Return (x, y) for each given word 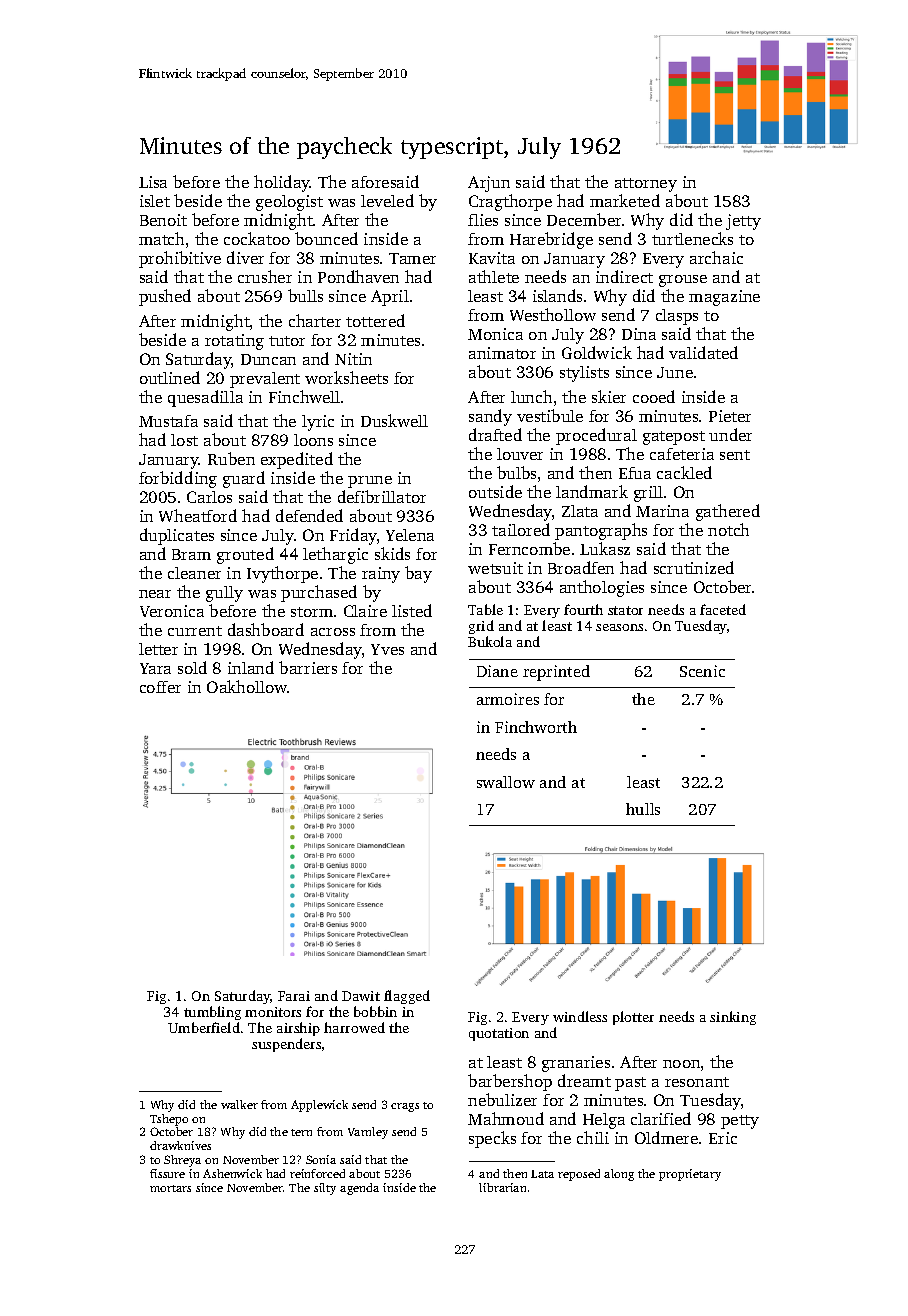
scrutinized (694, 567)
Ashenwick (232, 1173)
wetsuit (495, 568)
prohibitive (180, 259)
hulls (643, 809)
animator (502, 353)
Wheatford (198, 515)
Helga (604, 1121)
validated (703, 352)
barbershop (510, 1082)
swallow (506, 782)
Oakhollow (247, 686)
